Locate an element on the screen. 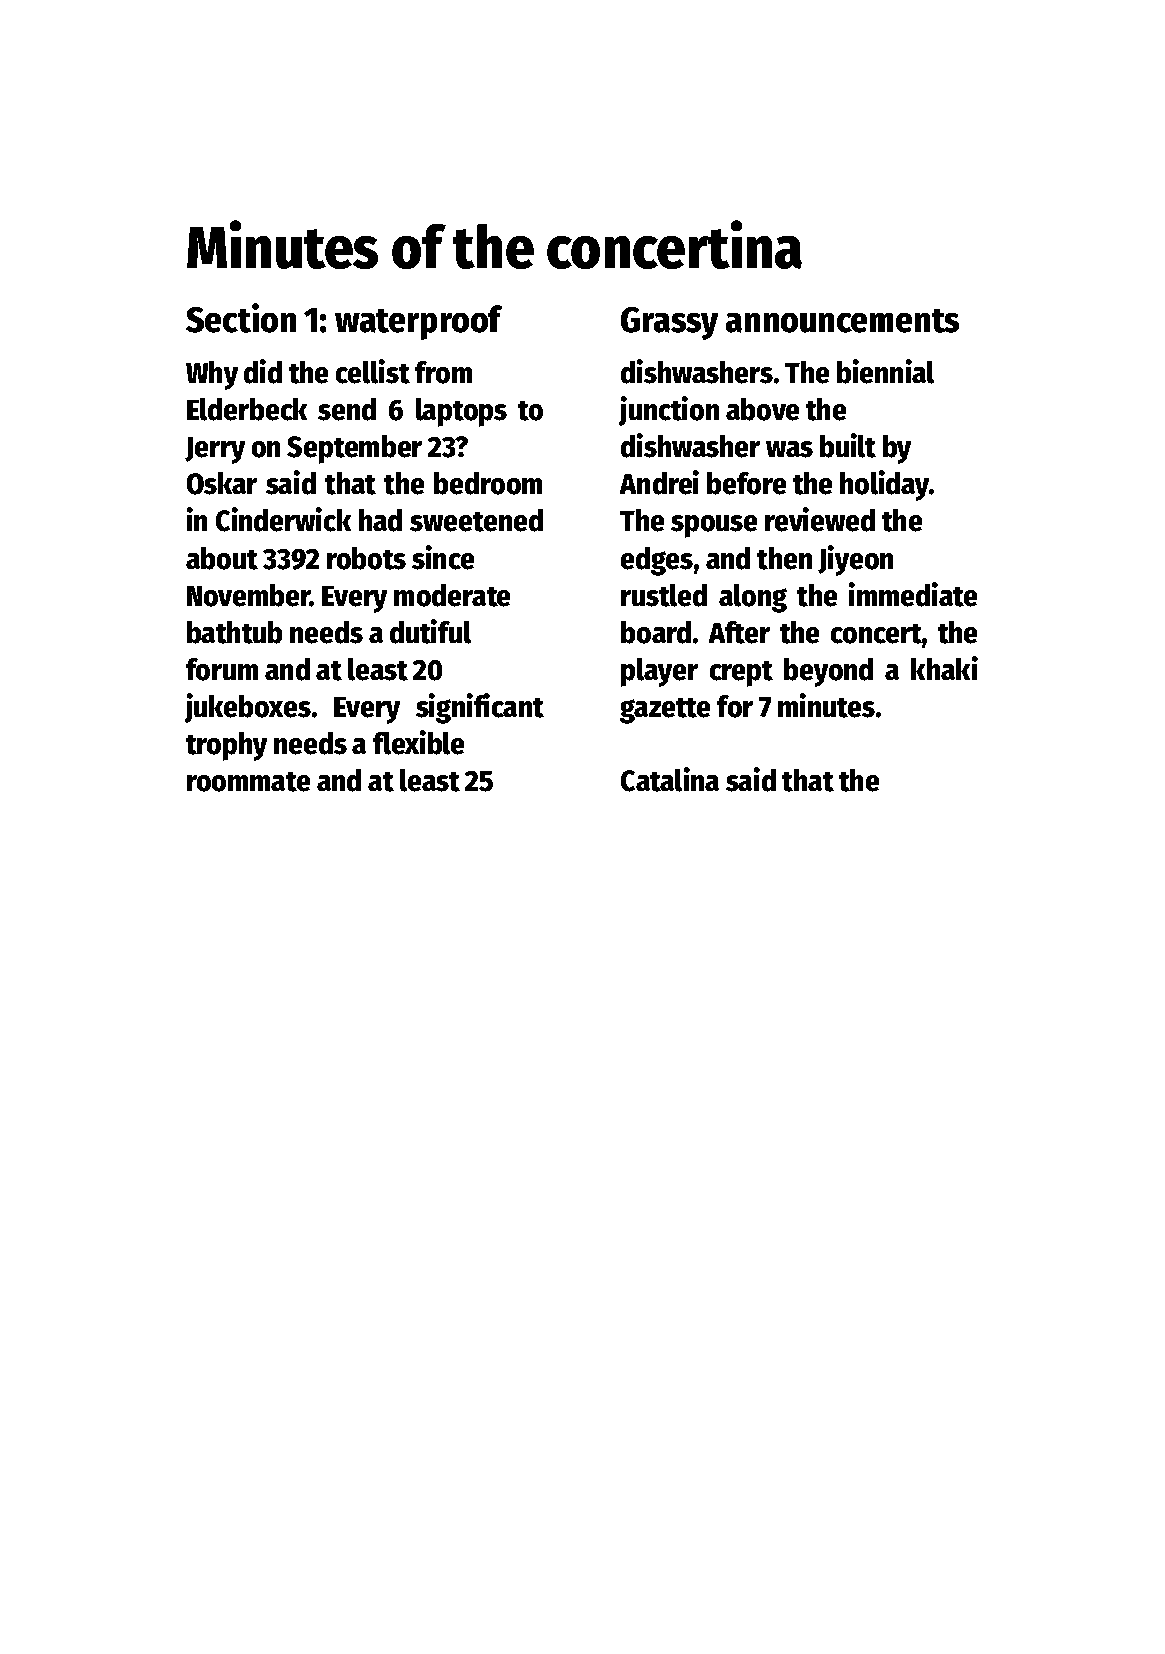 The width and height of the screenshot is (1165, 1654). roommate is located at coordinates (248, 782).
